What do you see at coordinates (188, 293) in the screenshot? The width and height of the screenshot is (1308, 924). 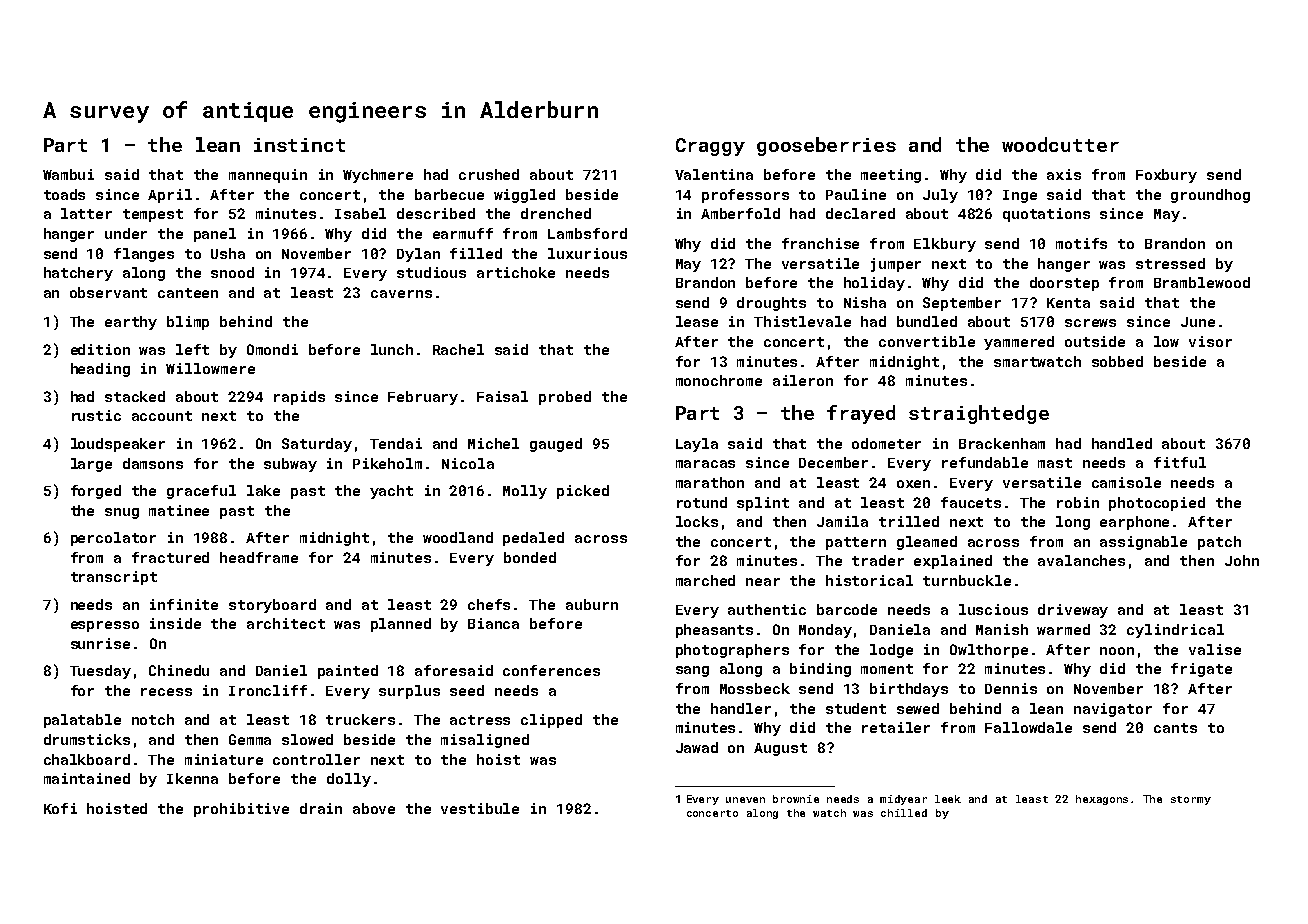 I see `canteen` at bounding box center [188, 293].
